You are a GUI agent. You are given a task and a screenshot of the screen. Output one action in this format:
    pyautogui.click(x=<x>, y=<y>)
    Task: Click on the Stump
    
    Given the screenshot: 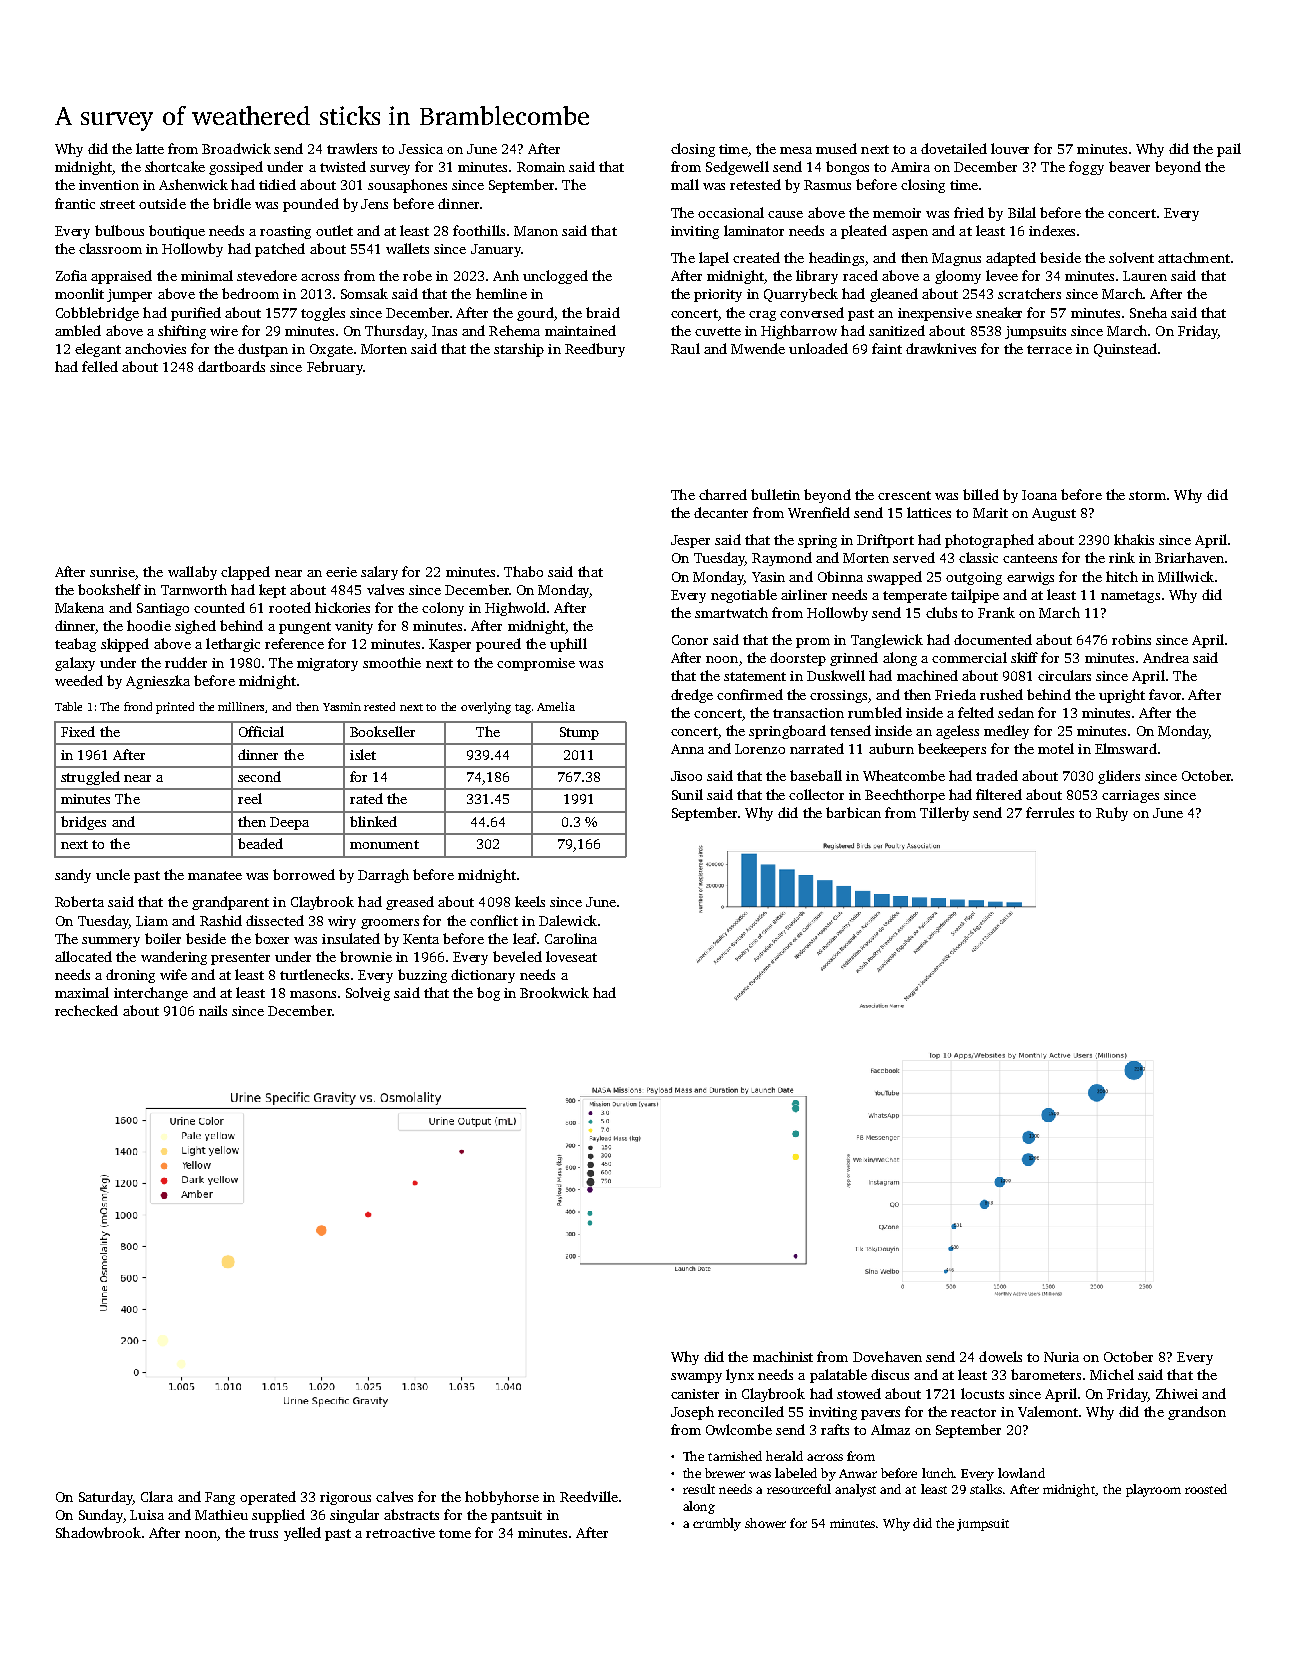 What is the action you would take?
    pyautogui.click(x=579, y=733)
